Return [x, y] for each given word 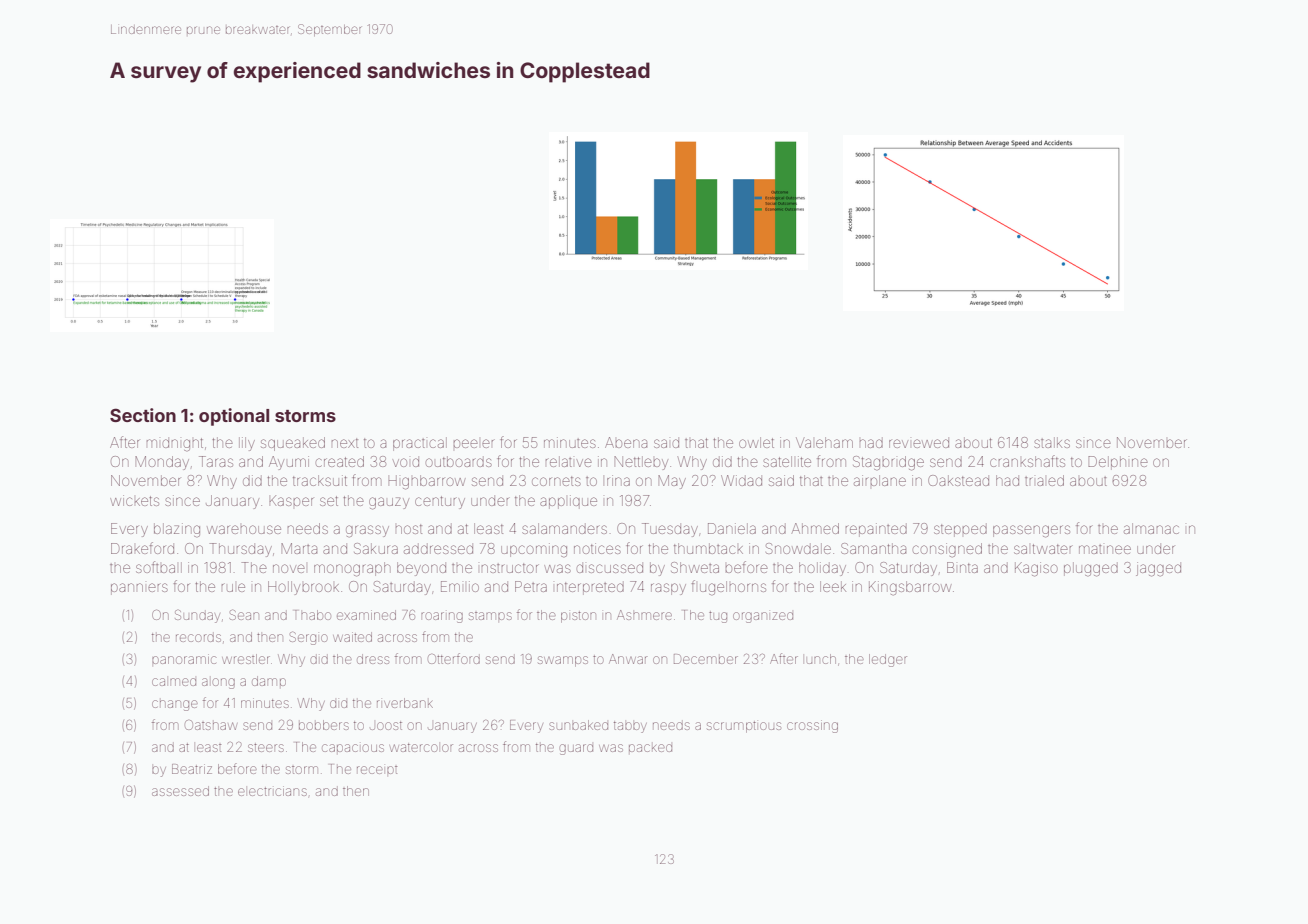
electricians [272, 791]
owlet [756, 442]
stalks [1052, 442]
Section [143, 415]
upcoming [534, 550]
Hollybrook [303, 588]
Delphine [1118, 463]
